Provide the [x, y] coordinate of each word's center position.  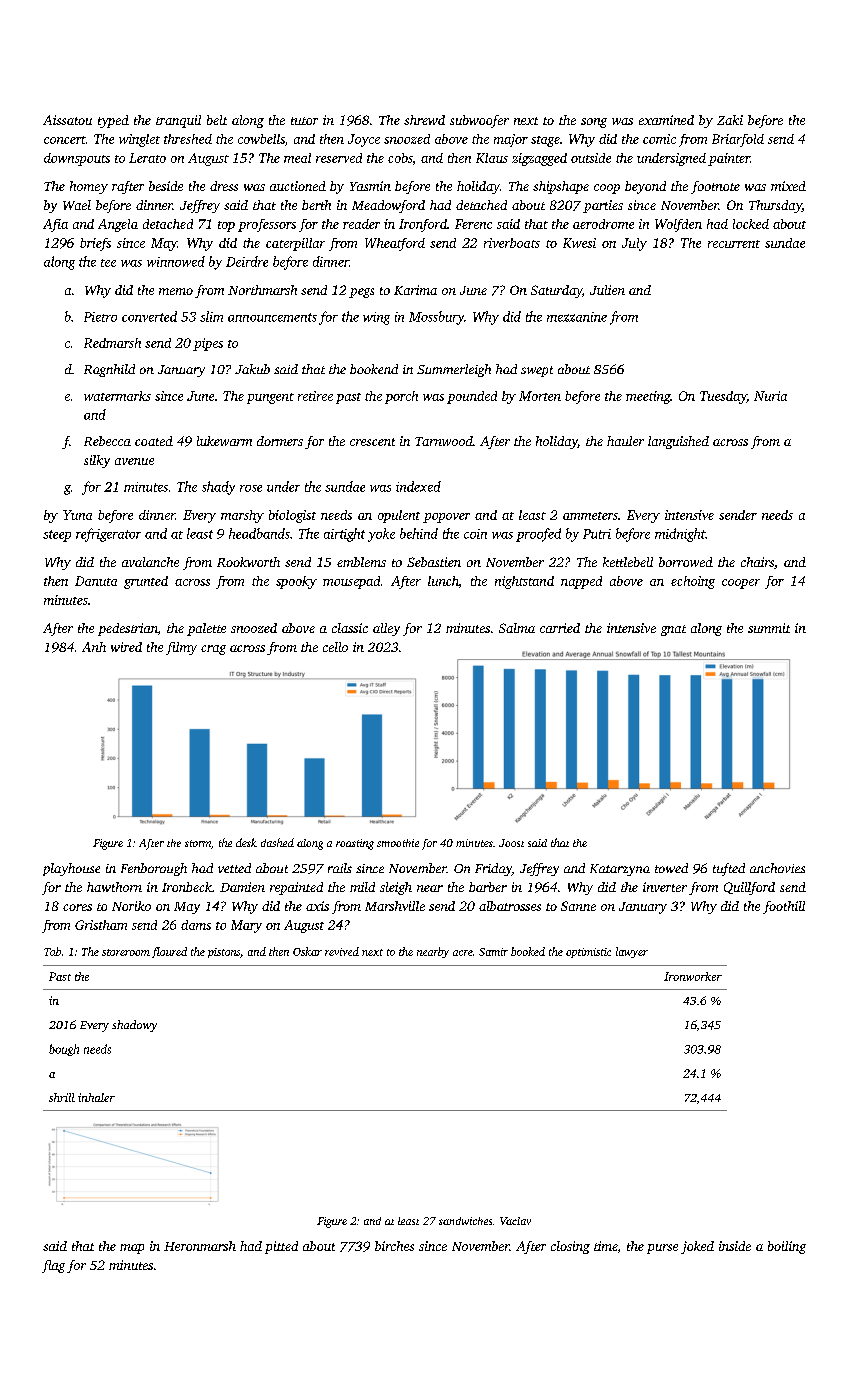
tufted [729, 869]
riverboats [512, 243]
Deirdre [247, 261]
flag [53, 1266]
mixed [788, 186]
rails [340, 868]
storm [198, 843]
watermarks [117, 396]
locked [751, 224]
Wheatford [395, 244]
